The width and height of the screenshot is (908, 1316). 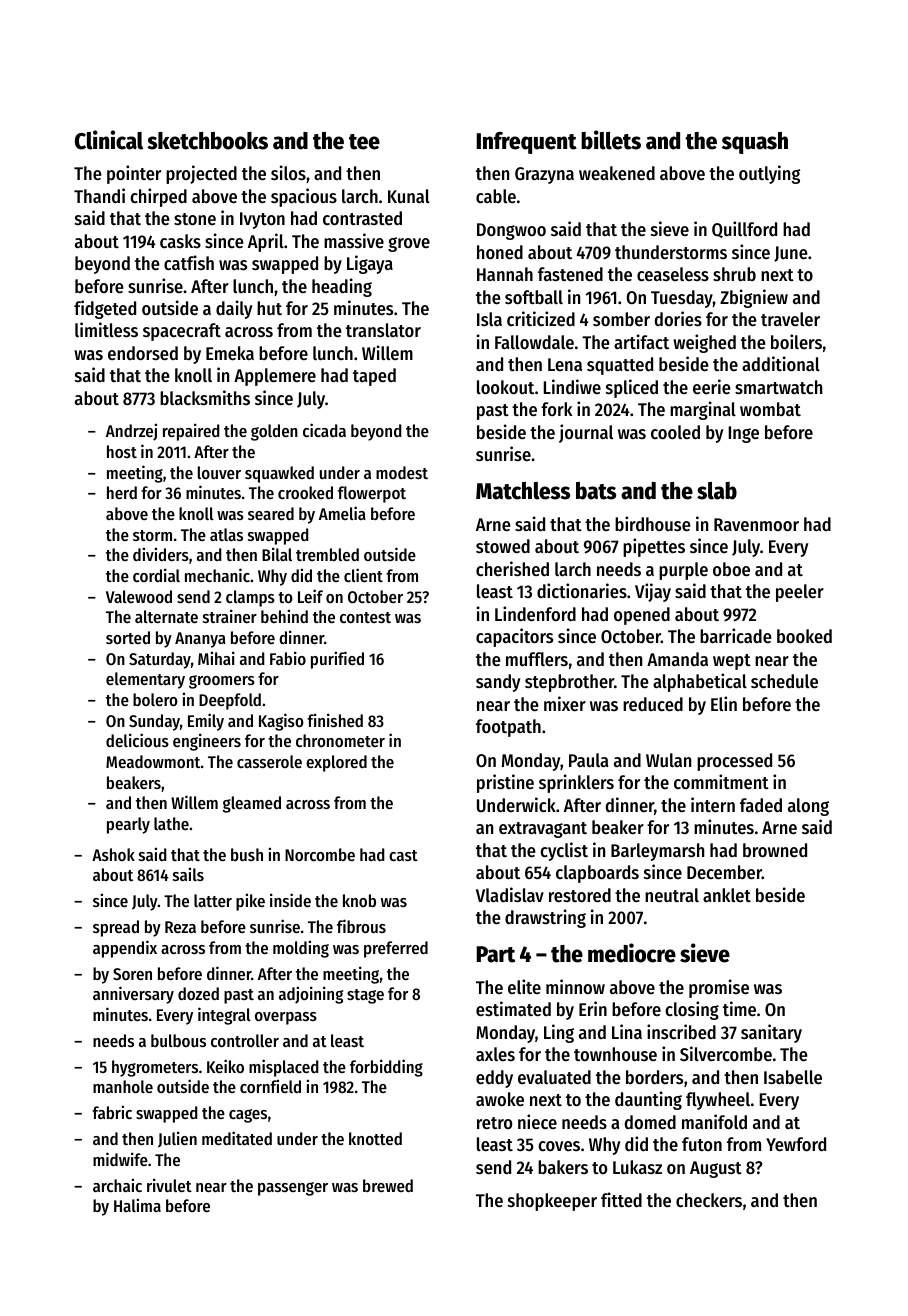 I want to click on delicious, so click(x=137, y=740).
